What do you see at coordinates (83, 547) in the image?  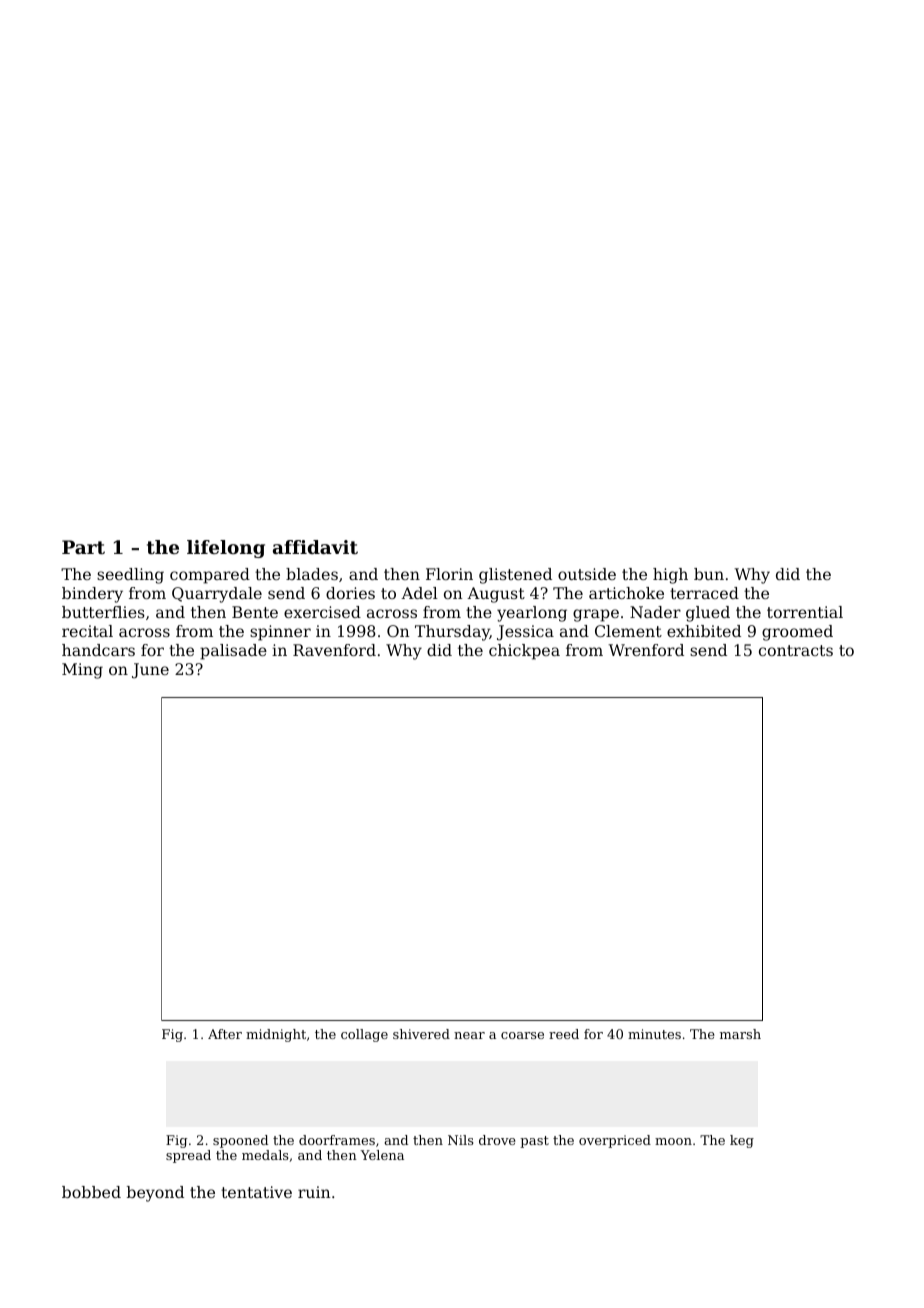 I see `Part` at bounding box center [83, 547].
